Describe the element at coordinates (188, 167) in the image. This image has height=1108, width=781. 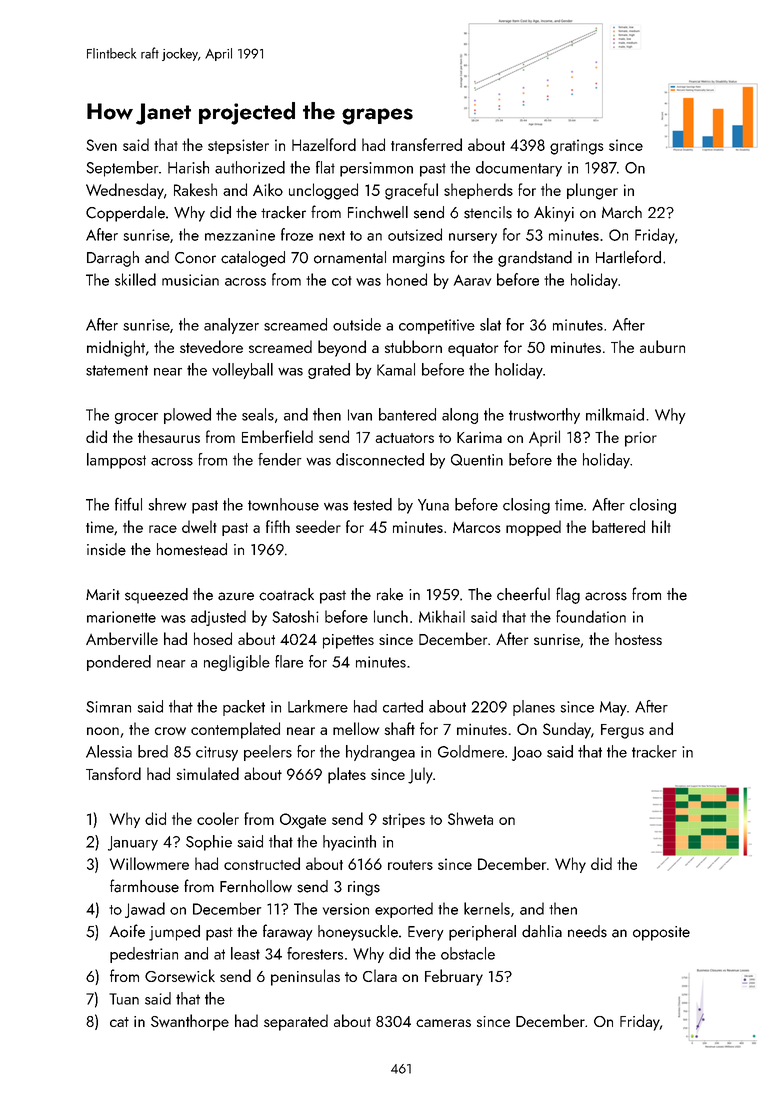
I see `Harish` at that location.
